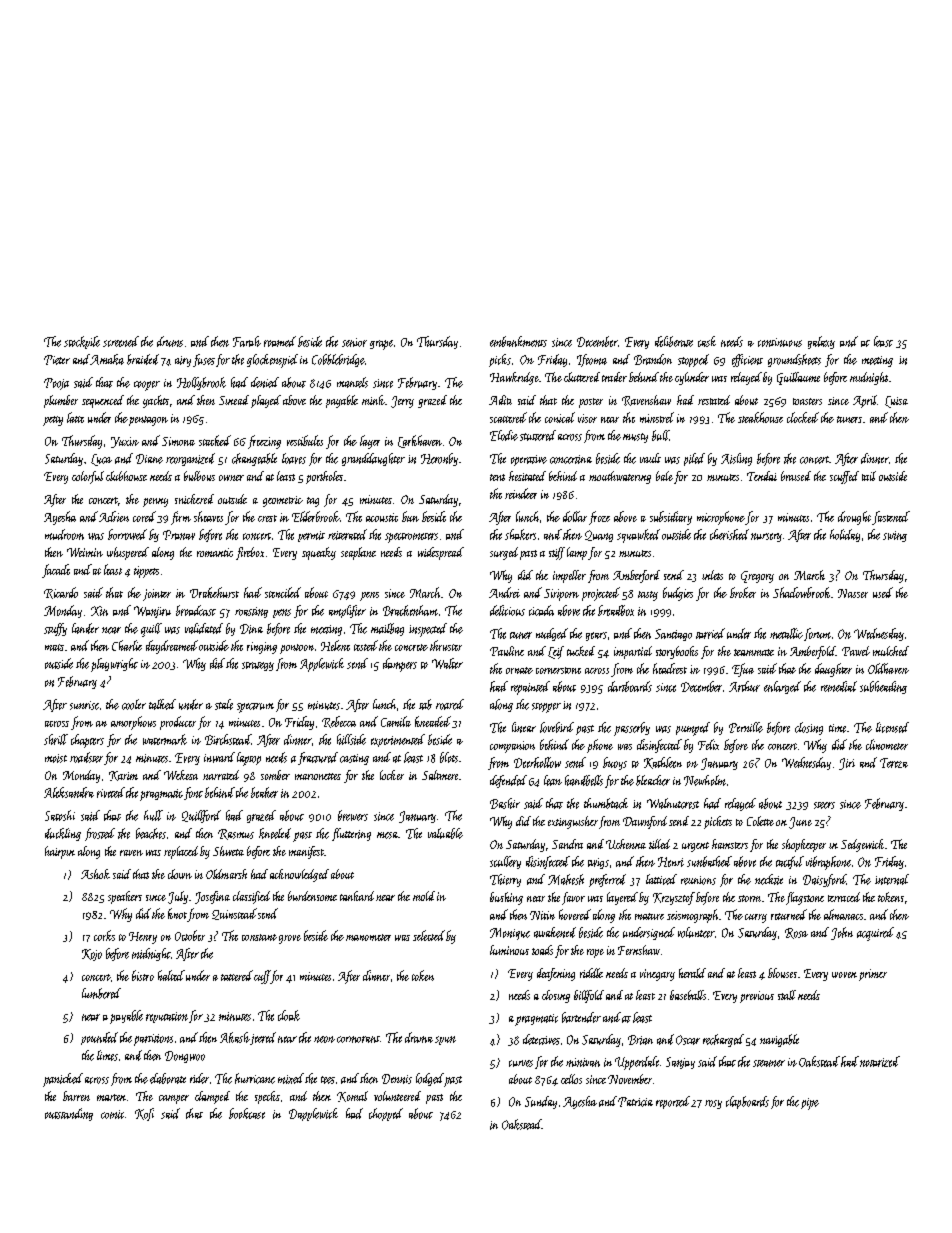 Image resolution: width=952 pixels, height=1233 pixels. What do you see at coordinates (780, 342) in the page?
I see `continuous` at bounding box center [780, 342].
